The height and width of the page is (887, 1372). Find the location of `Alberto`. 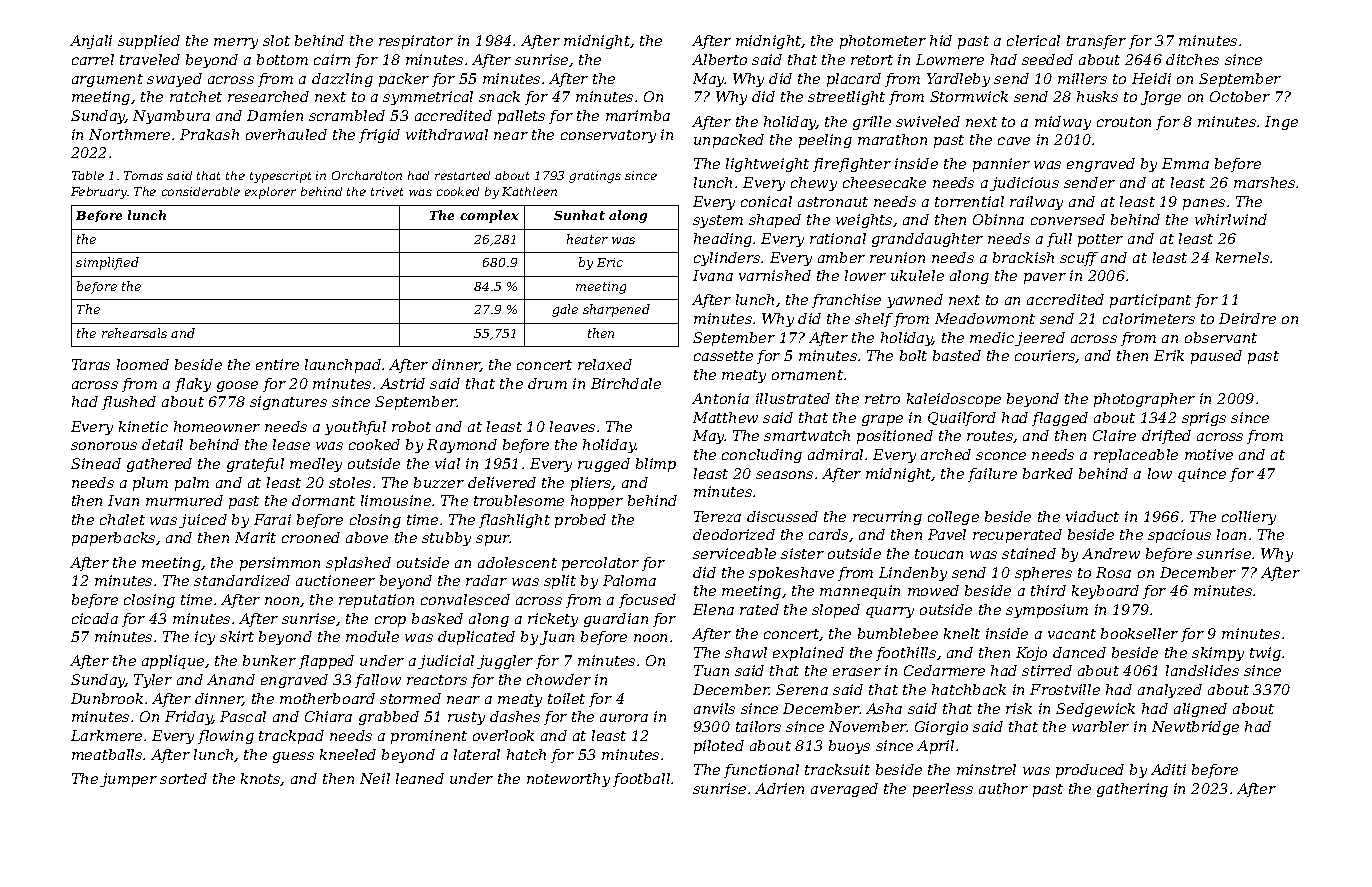

Alberto is located at coordinates (719, 59).
